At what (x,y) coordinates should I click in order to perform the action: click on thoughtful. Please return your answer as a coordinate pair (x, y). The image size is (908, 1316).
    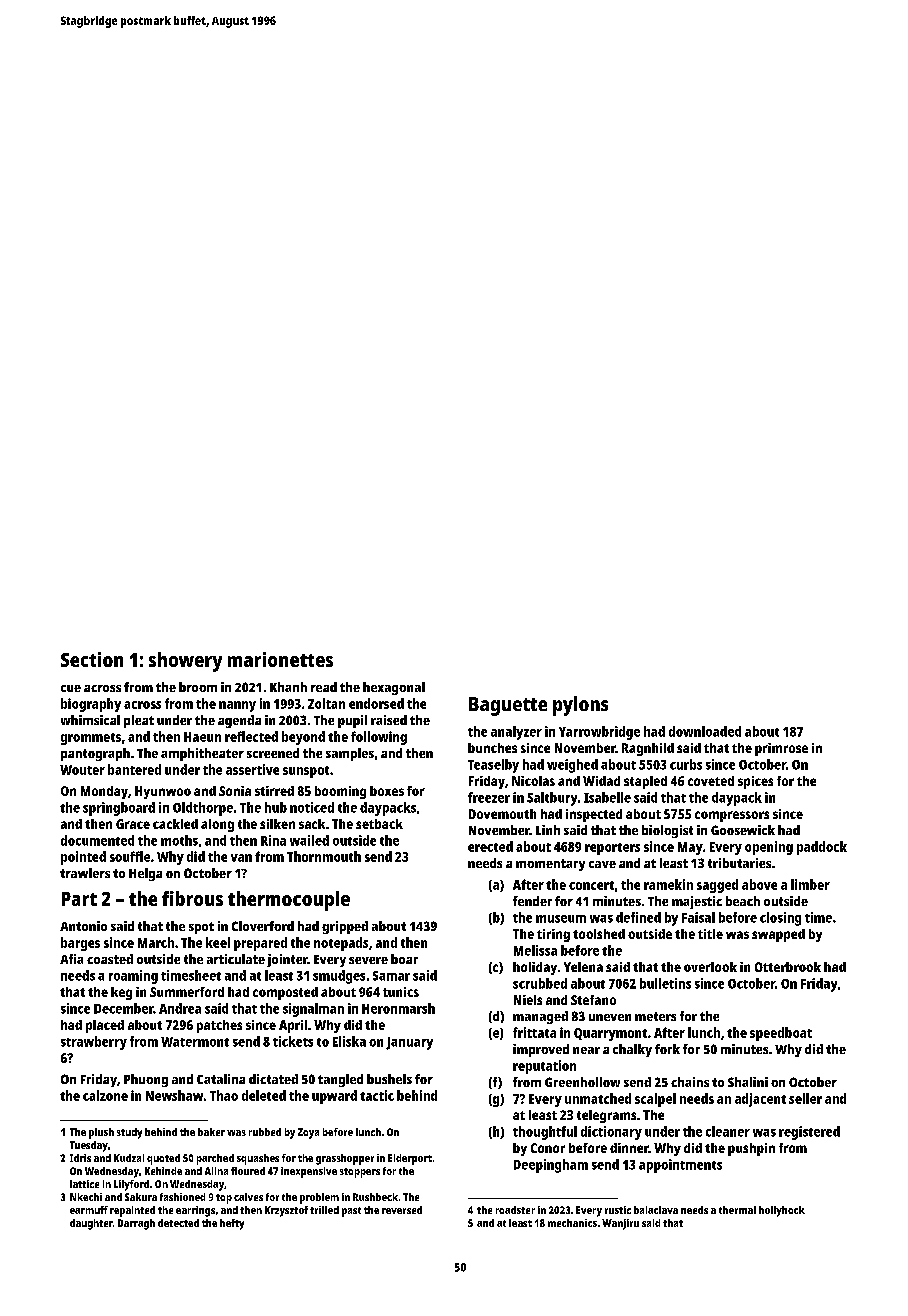
    Looking at the image, I should click on (545, 1133).
